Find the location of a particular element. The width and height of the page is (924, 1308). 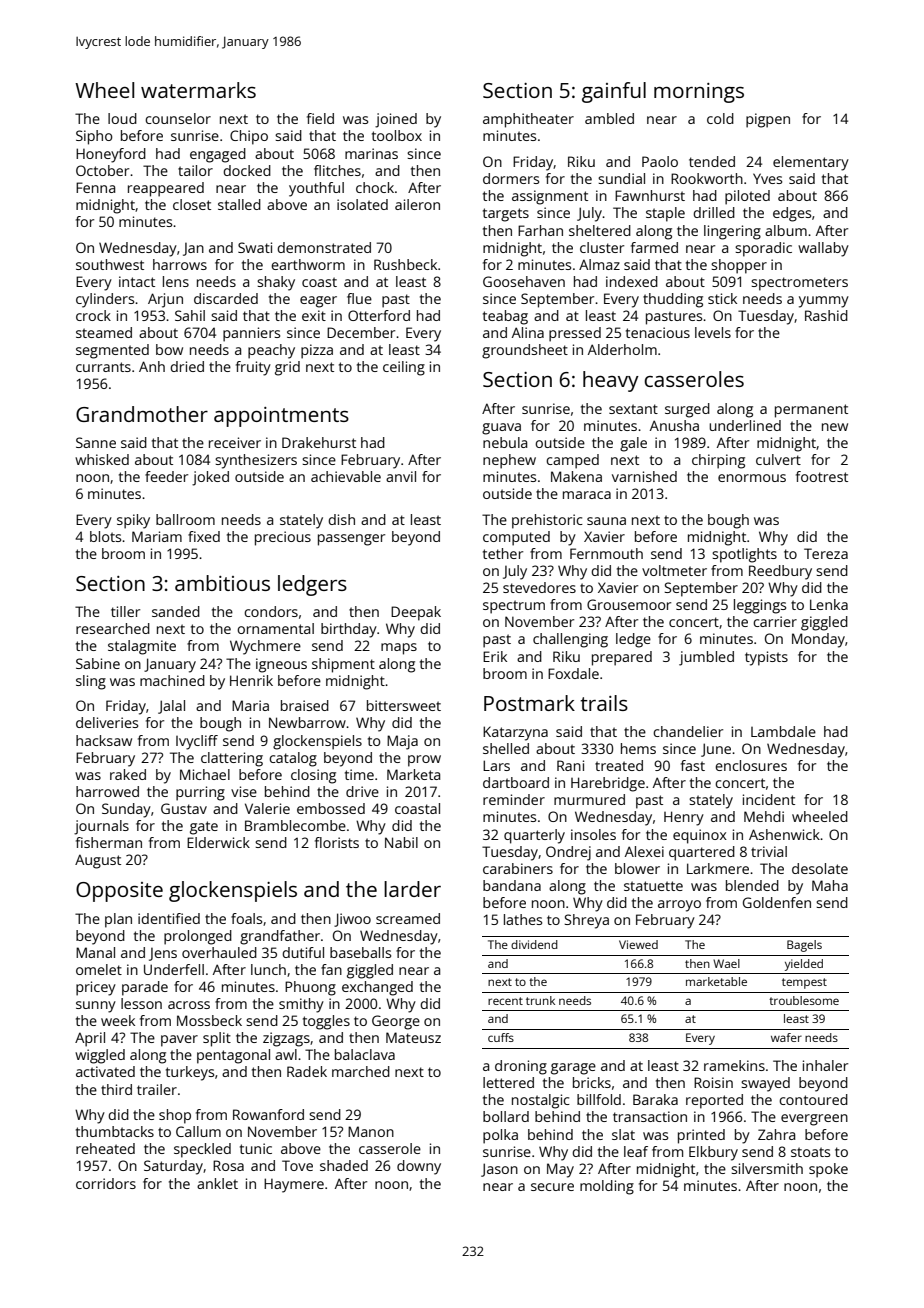

mornings is located at coordinates (699, 93).
